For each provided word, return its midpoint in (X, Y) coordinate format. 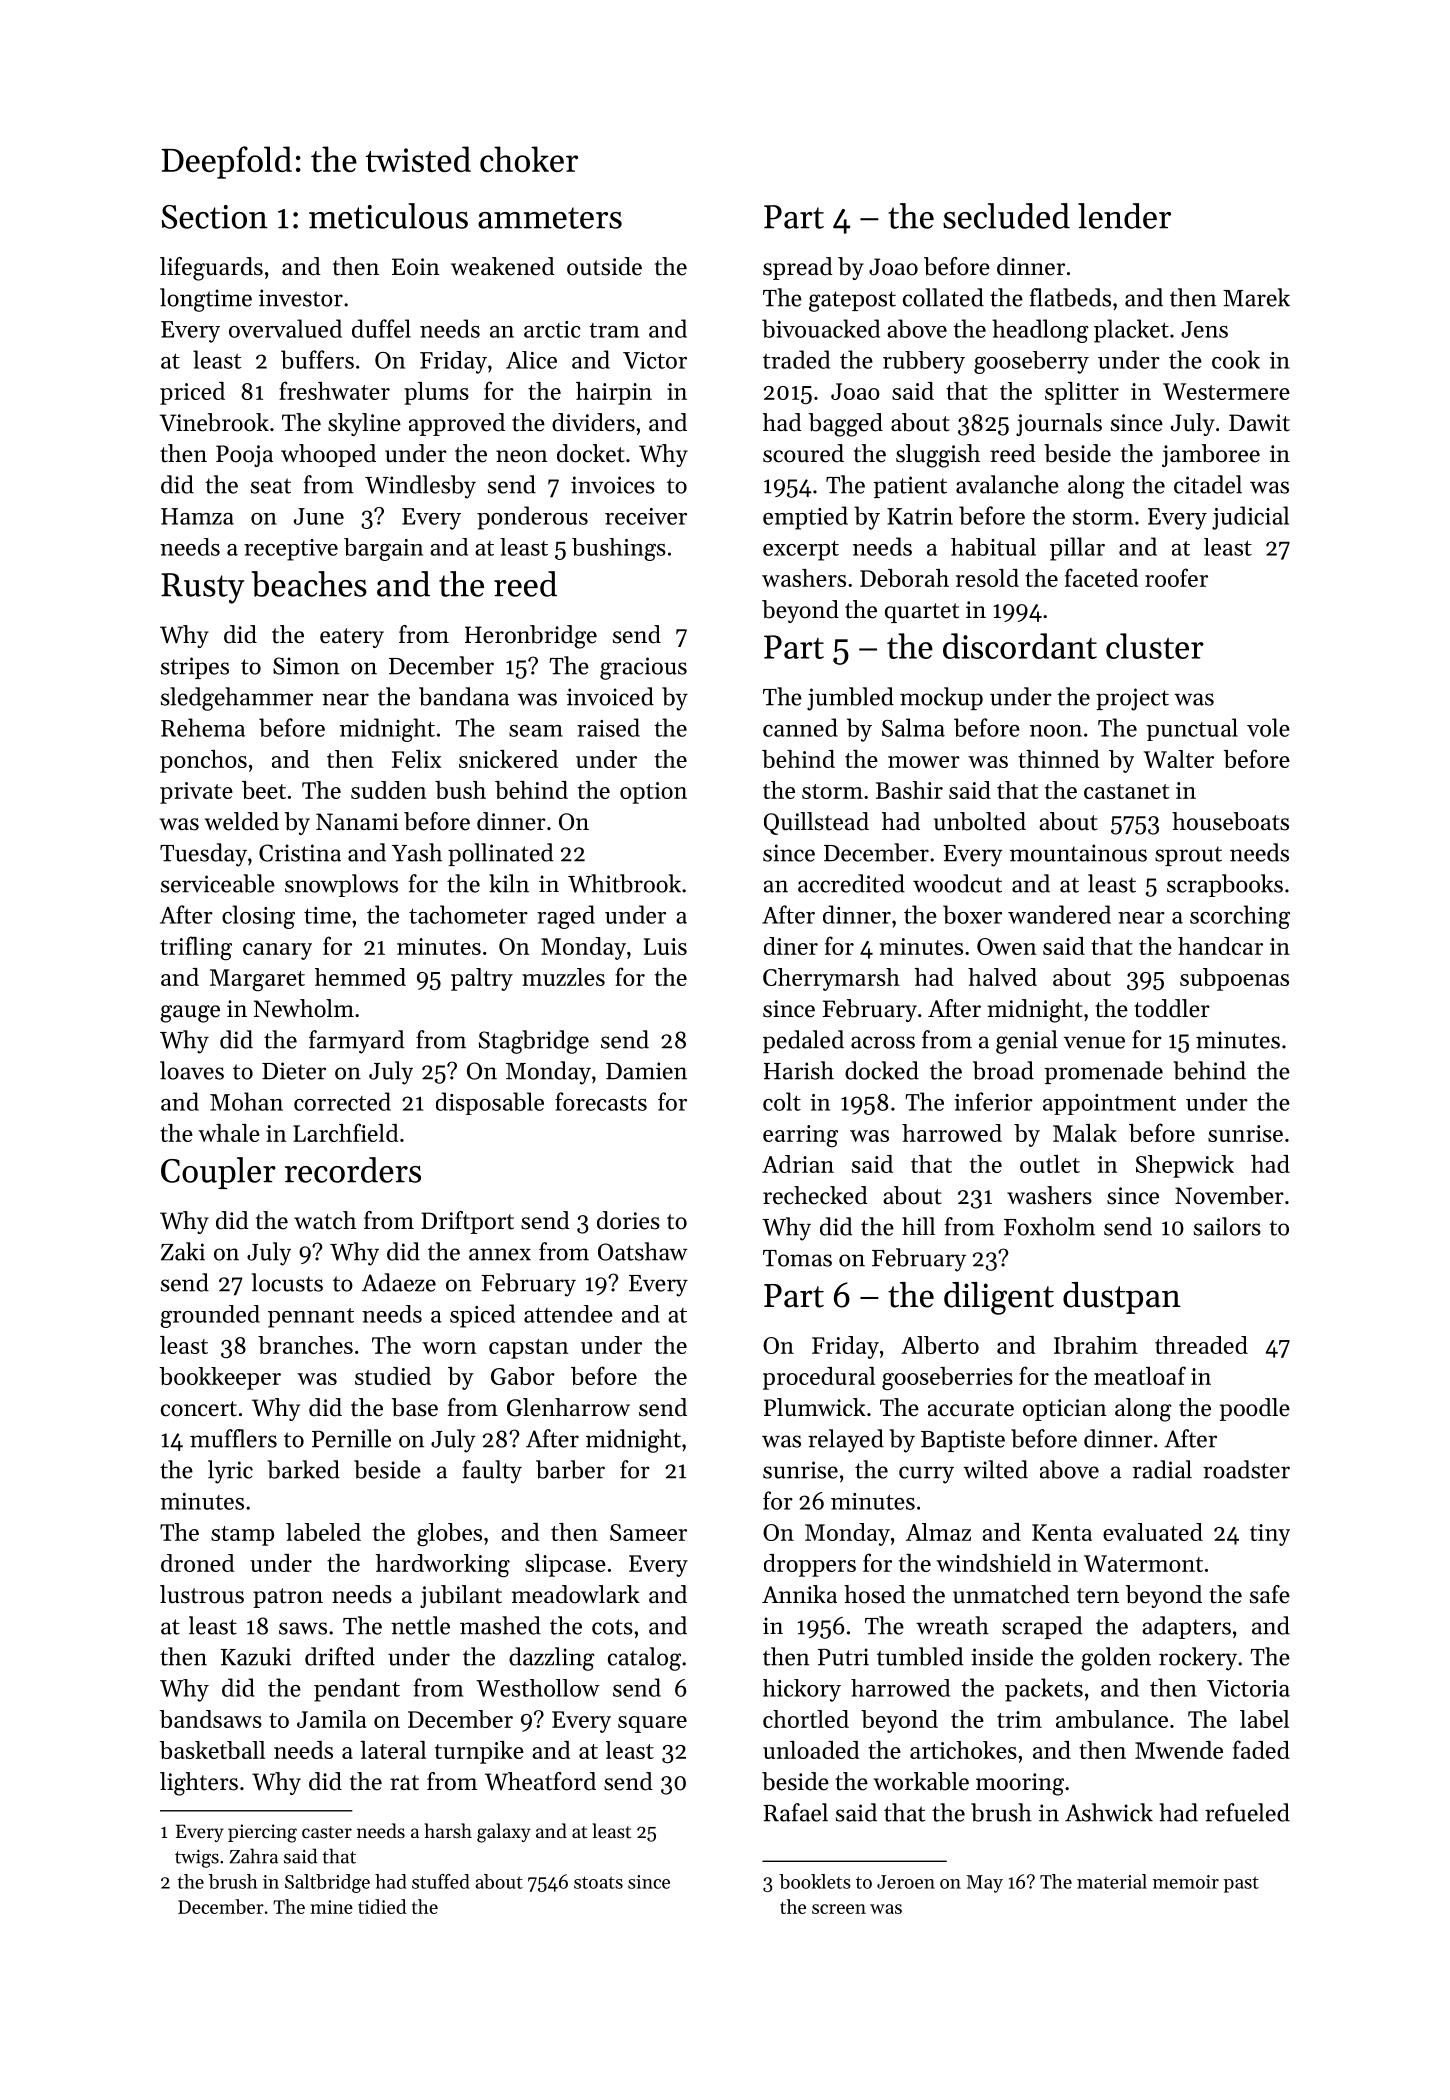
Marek (1256, 297)
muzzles (563, 977)
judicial (1250, 518)
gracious (643, 668)
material (1112, 1881)
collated (943, 297)
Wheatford (540, 1781)
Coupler (218, 1173)
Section (215, 217)
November (1229, 1195)
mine (332, 1907)
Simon (306, 666)
